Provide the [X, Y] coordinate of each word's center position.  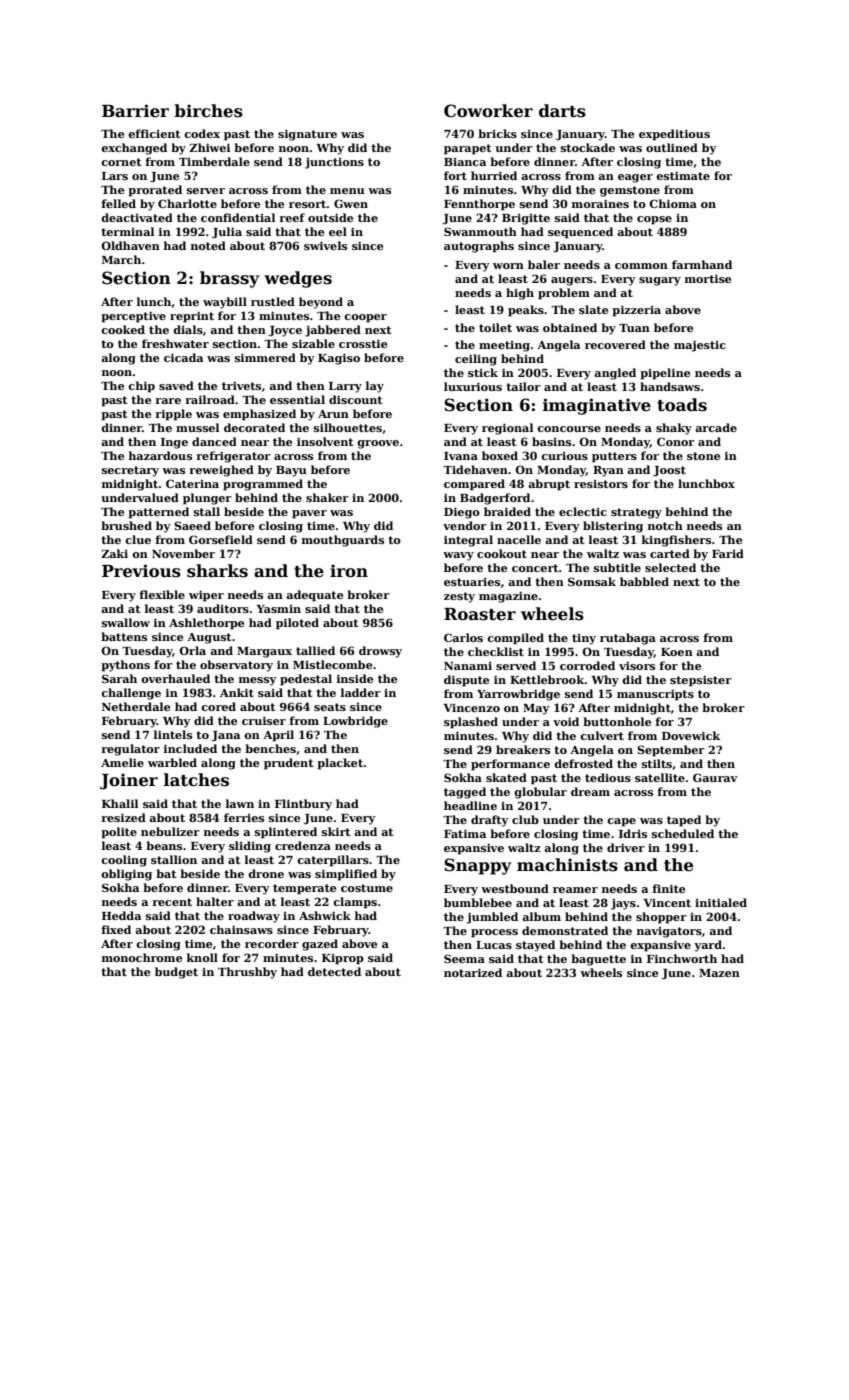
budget [176, 973]
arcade [716, 427]
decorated [254, 427]
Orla [192, 650]
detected [334, 971]
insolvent [325, 441]
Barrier [135, 111]
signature [307, 135]
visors [637, 666]
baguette [598, 960]
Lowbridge [355, 722]
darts [562, 111]
